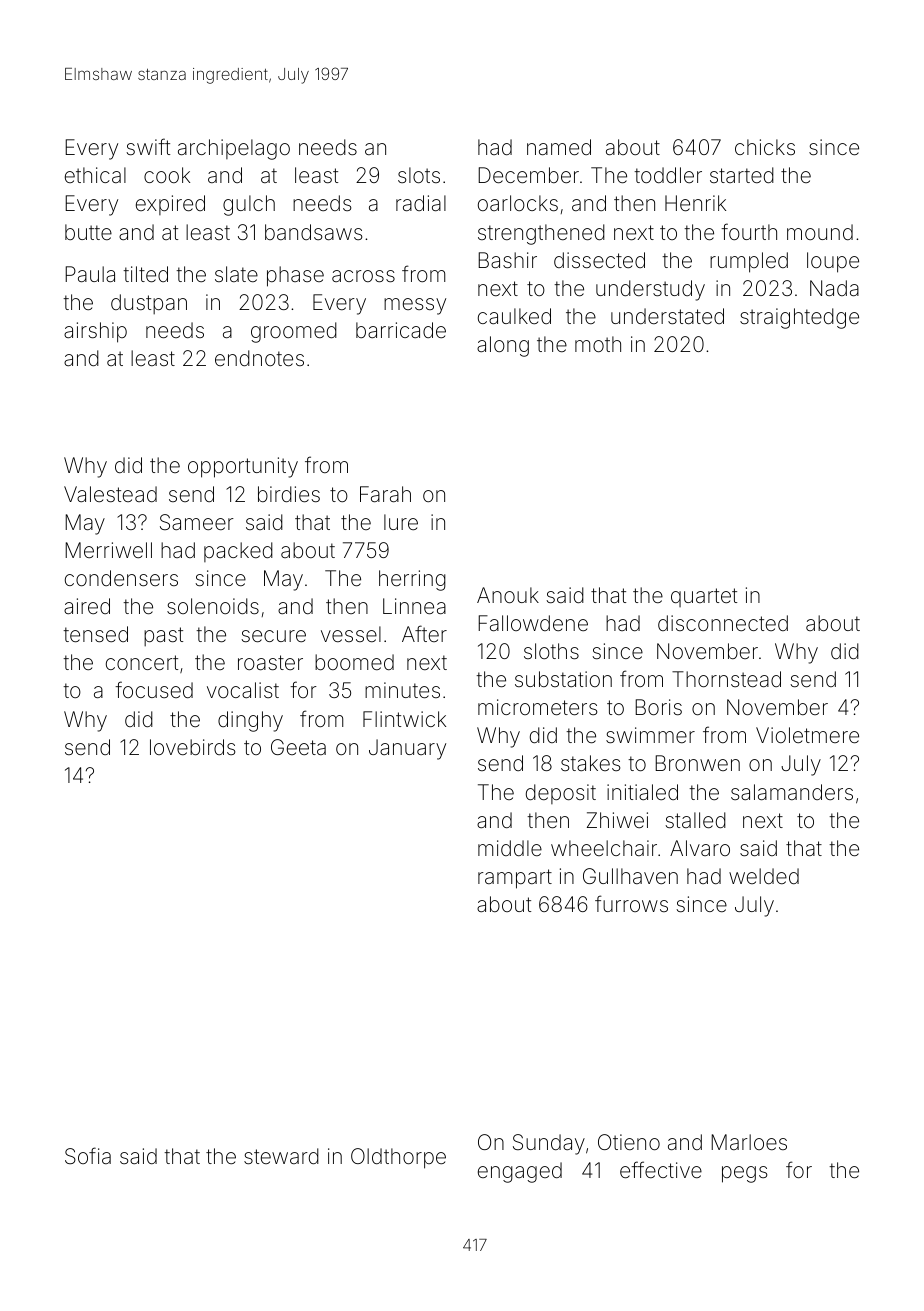 This screenshot has width=924, height=1311. Describe the element at coordinates (154, 689) in the screenshot. I see `focused` at that location.
